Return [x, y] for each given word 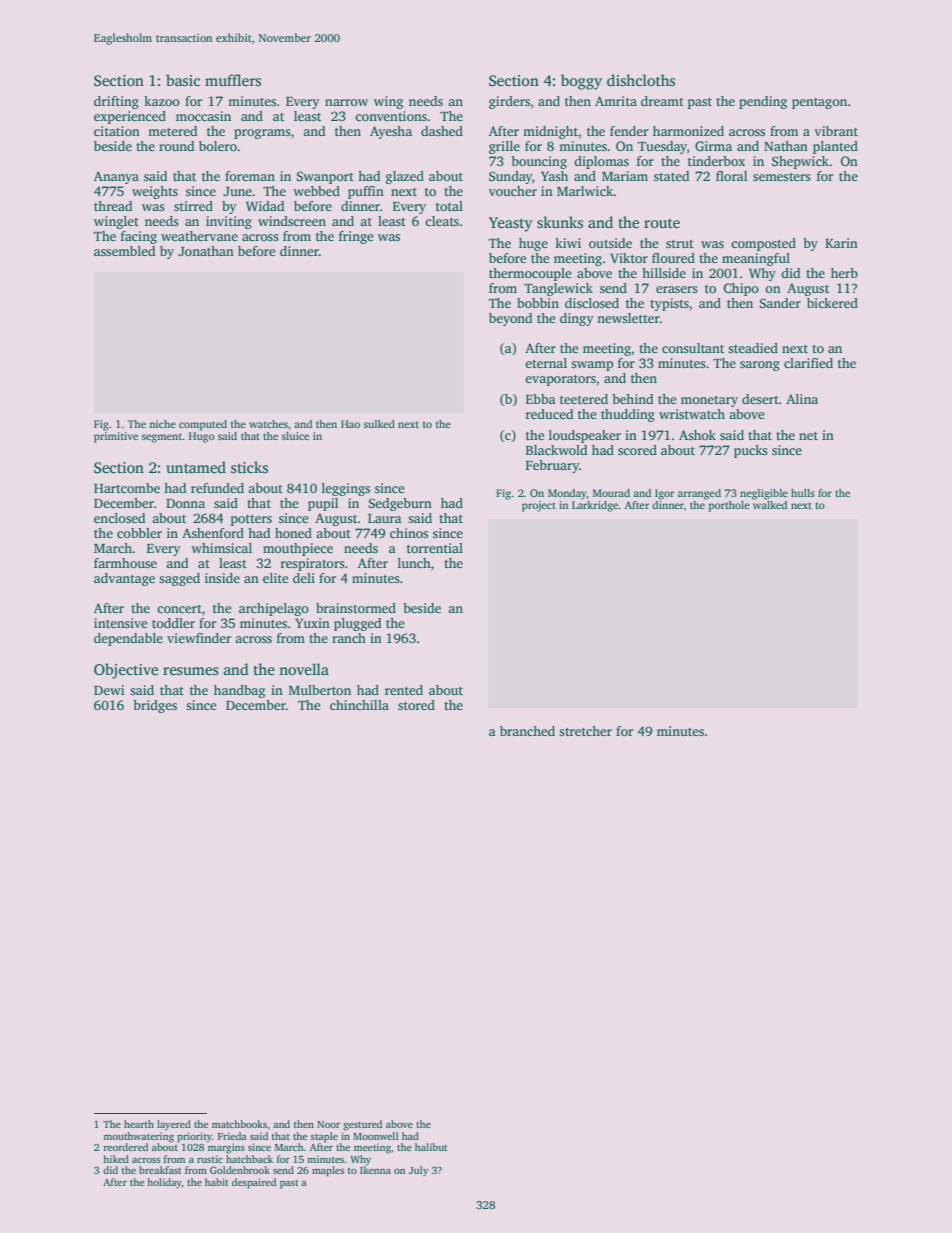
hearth [139, 1124]
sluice [295, 436]
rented [404, 690]
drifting [116, 102]
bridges [155, 706]
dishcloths [641, 80]
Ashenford [213, 533]
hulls [803, 493]
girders [509, 102]
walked [770, 505]
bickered [832, 303]
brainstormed [356, 608]
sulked [379, 424]
